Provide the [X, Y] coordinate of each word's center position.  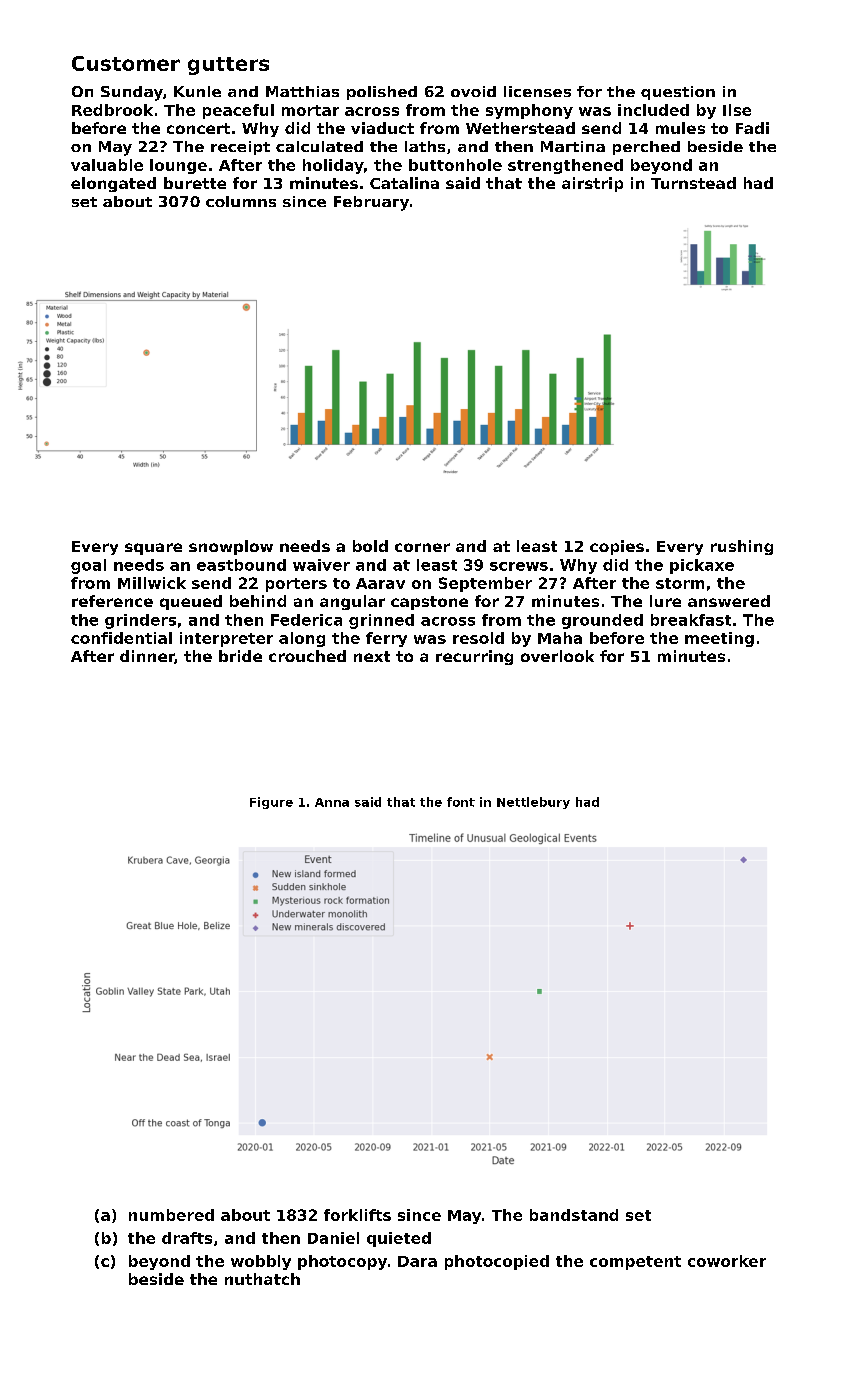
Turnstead [693, 183]
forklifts [357, 1215]
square [153, 549]
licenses [537, 91]
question [678, 93]
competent [635, 1263]
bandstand [574, 1215]
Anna [332, 802]
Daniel [333, 1238]
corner [422, 547]
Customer [126, 63]
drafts [187, 1238]
